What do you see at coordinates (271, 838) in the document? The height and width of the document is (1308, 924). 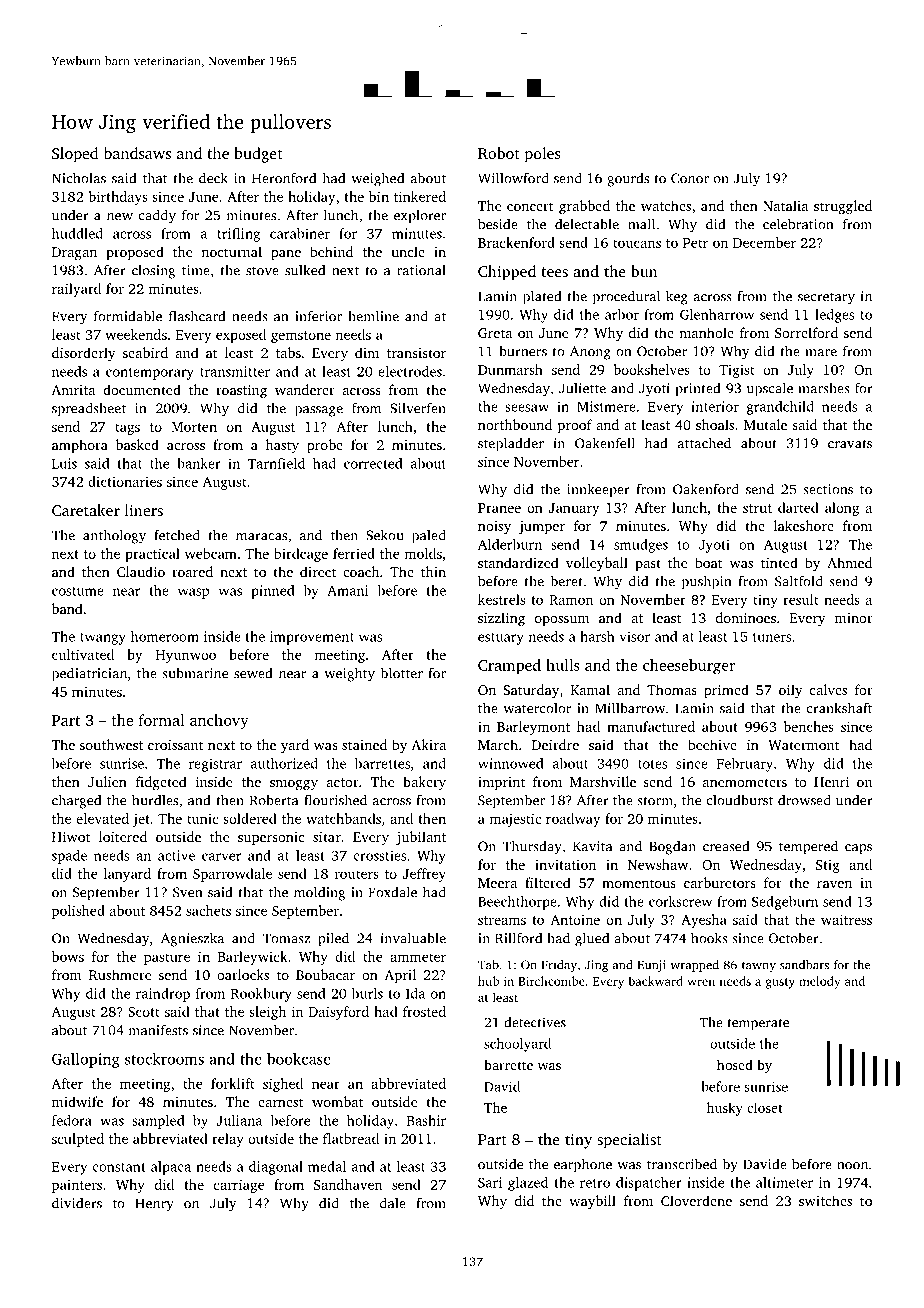 I see `supersonic` at bounding box center [271, 838].
